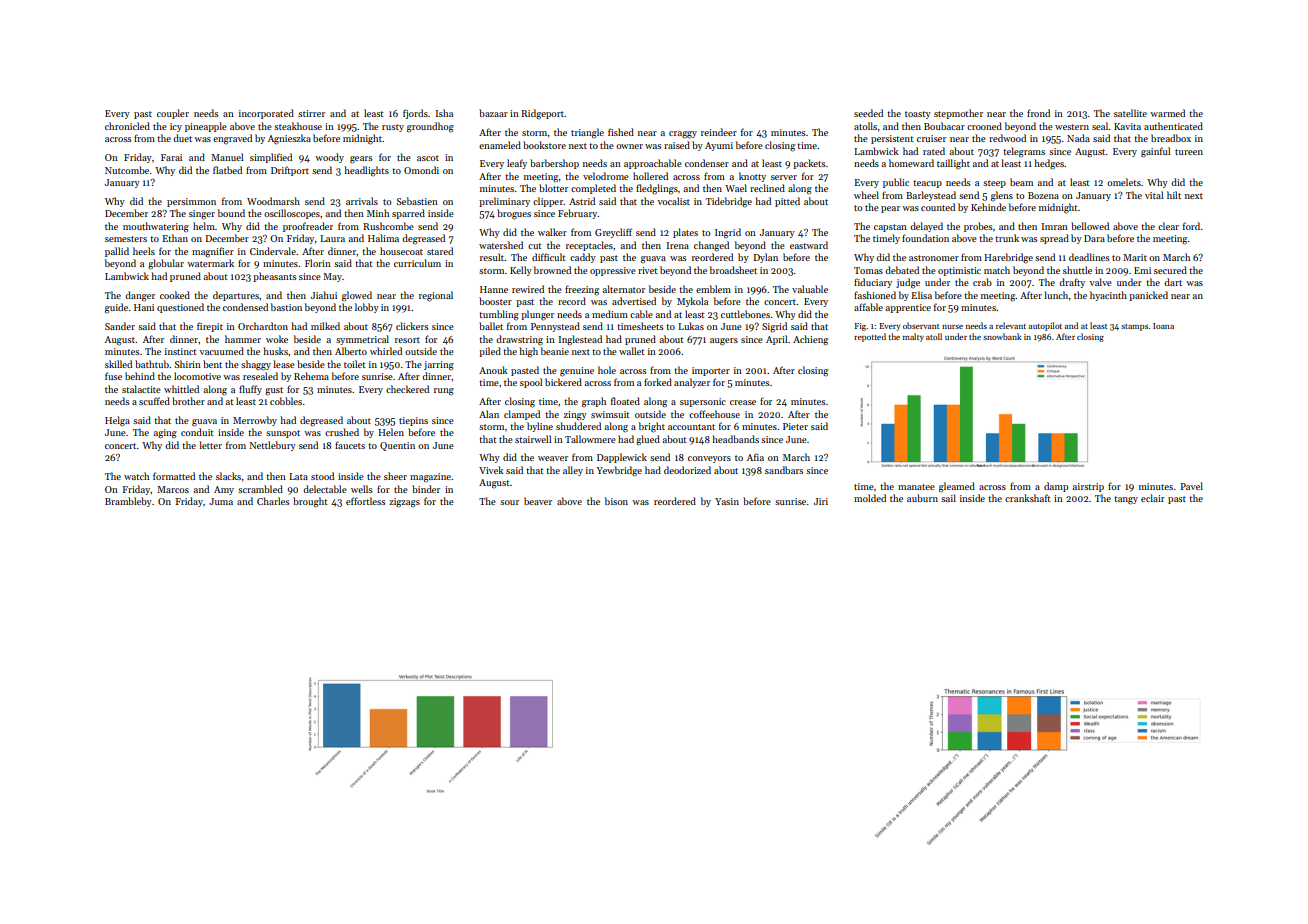 Image resolution: width=1308 pixels, height=924 pixels. Describe the element at coordinates (310, 502) in the screenshot. I see `brought` at that location.
